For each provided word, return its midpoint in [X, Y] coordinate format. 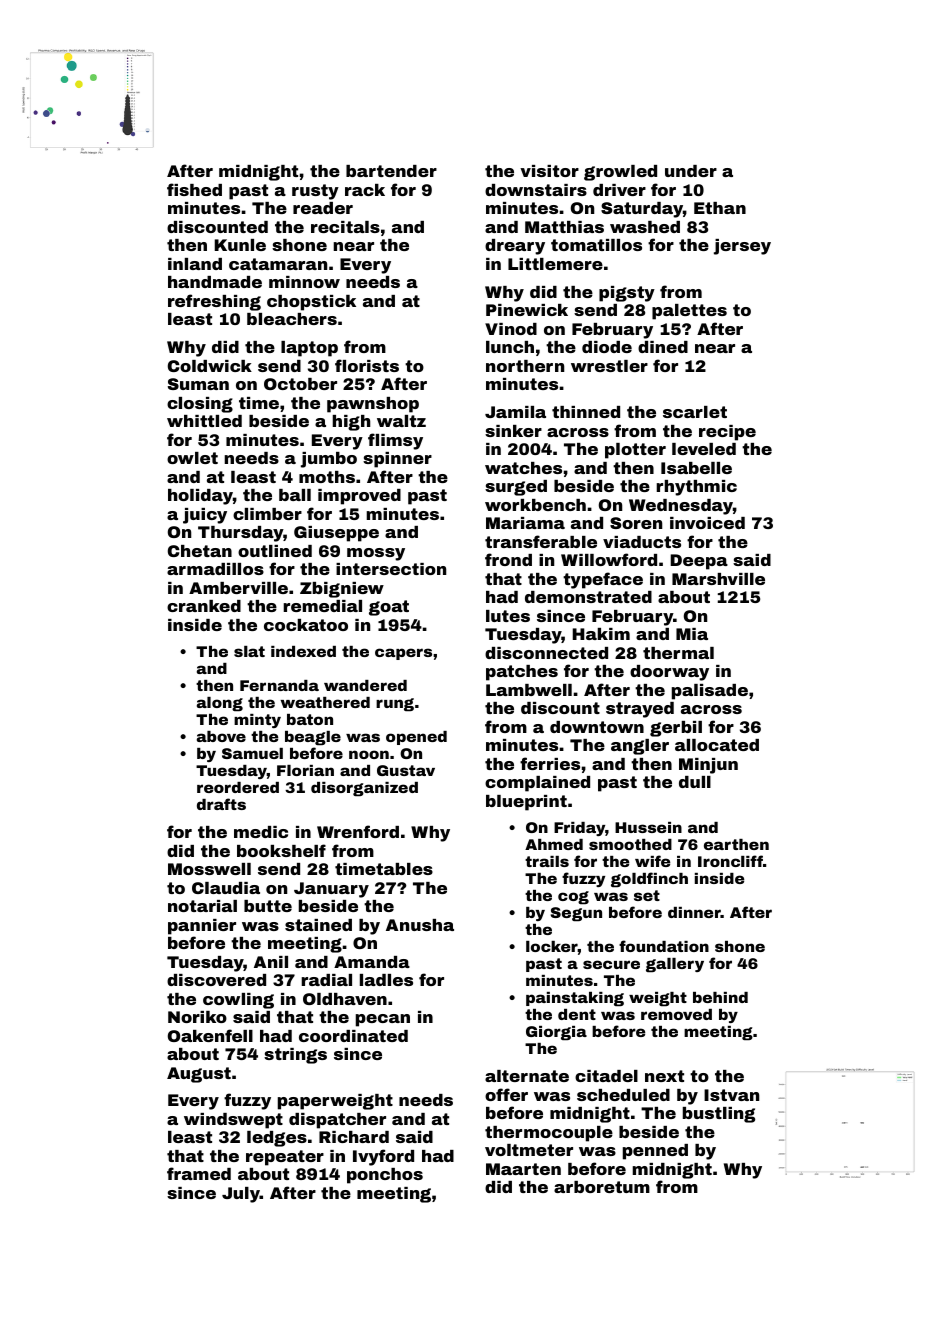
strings [295, 1056]
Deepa [699, 562]
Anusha [420, 925]
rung [395, 705]
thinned [586, 412]
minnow [304, 282]
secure [611, 964]
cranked [204, 606]
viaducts [642, 542]
